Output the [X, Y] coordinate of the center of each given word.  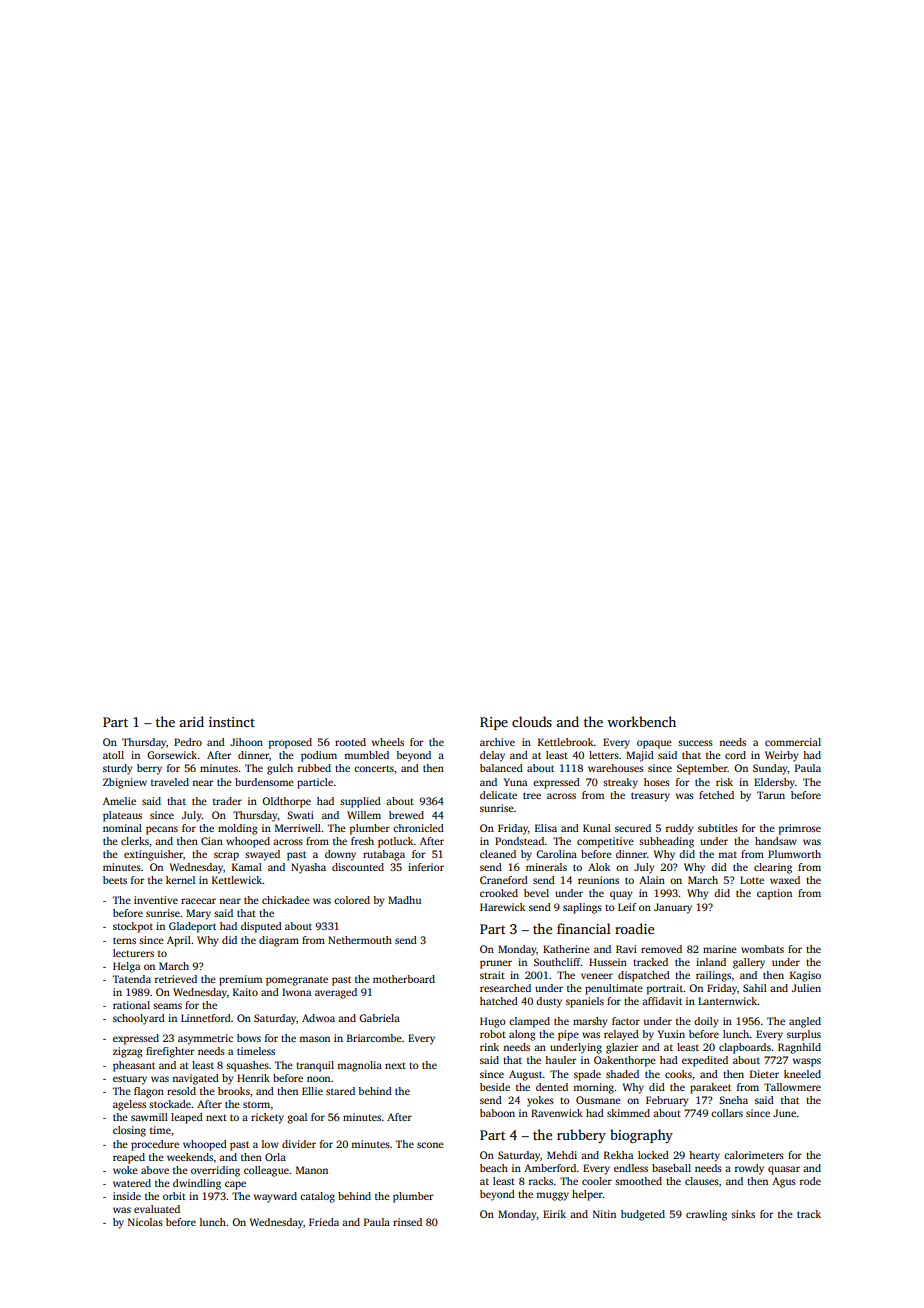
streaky [620, 783]
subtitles [718, 828]
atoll [113, 755]
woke [125, 1170]
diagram [279, 941]
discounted [358, 867]
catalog [317, 1197]
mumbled [366, 755]
